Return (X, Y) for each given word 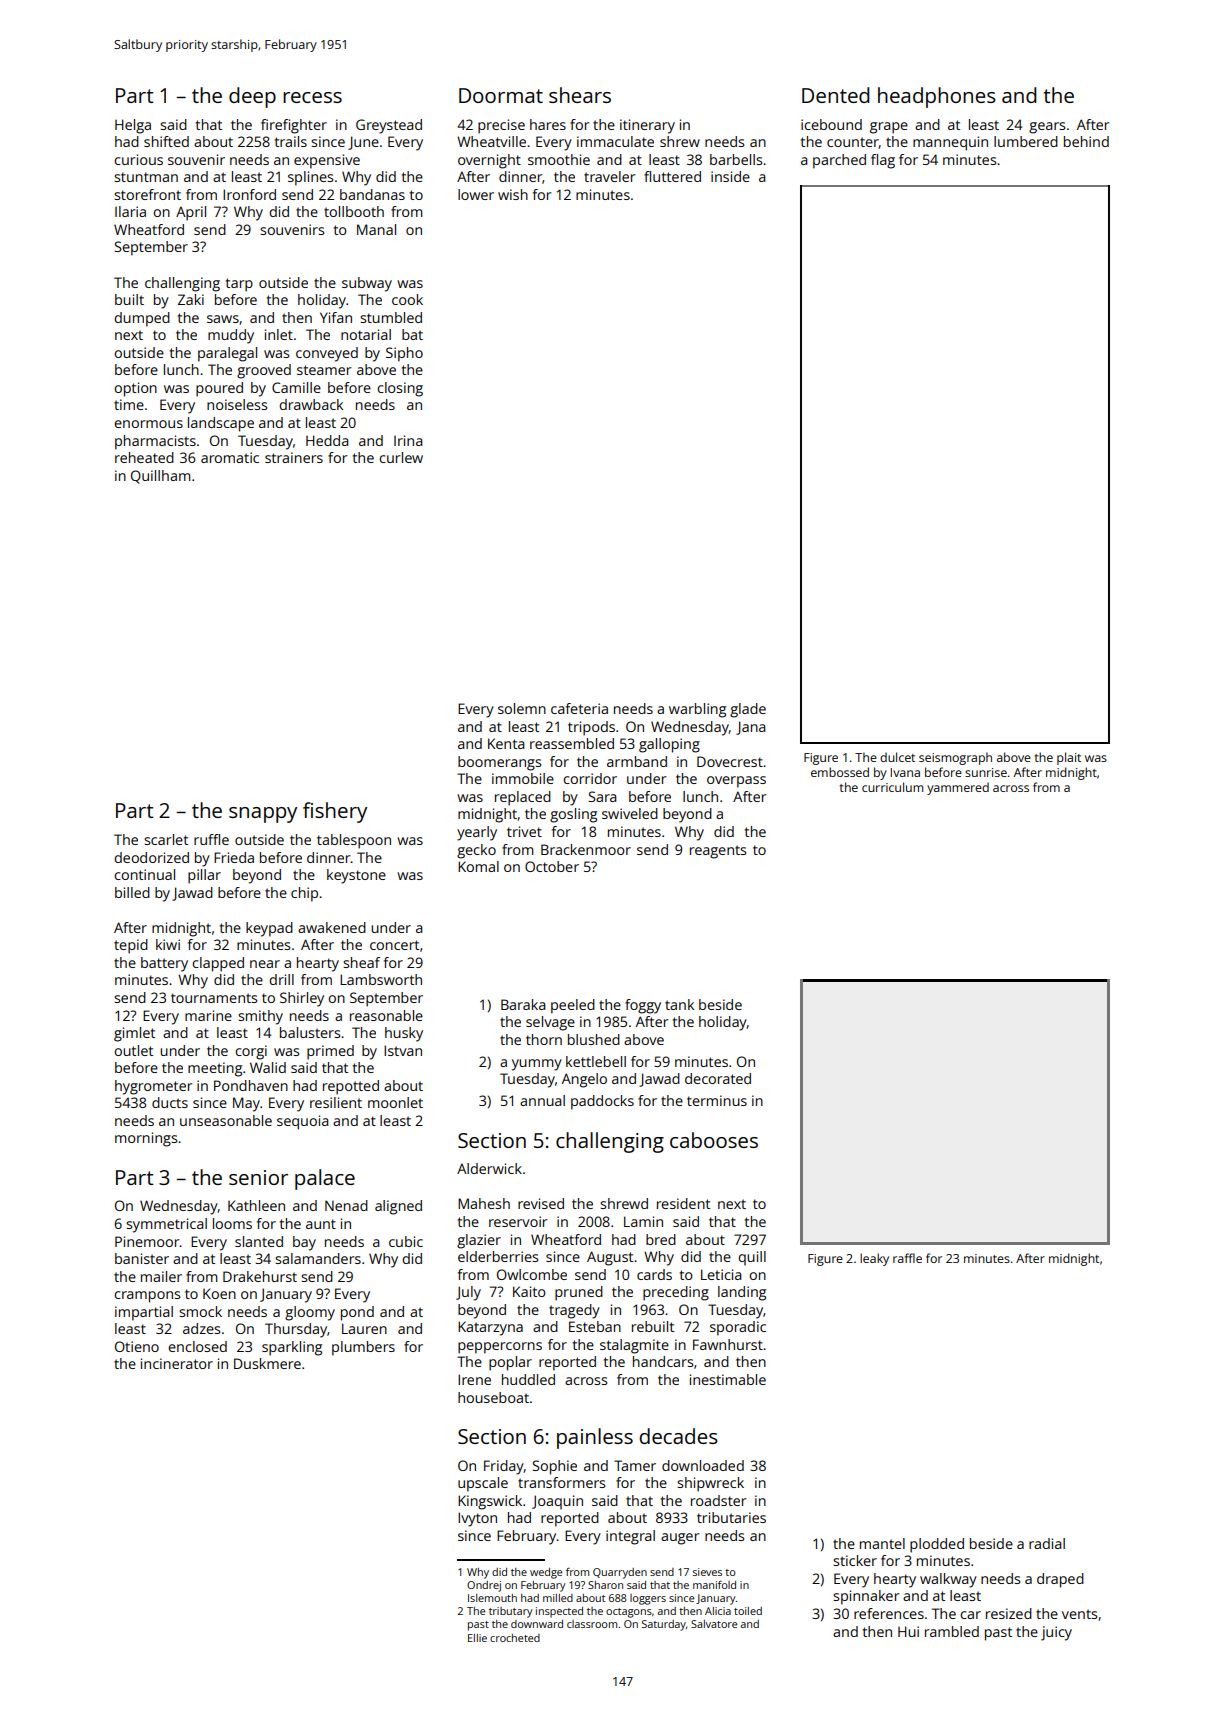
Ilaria (130, 211)
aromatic (230, 457)
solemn (522, 708)
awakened (332, 927)
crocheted (515, 1638)
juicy (1056, 1633)
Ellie (477, 1638)
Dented (836, 95)
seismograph (955, 758)
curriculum (892, 787)
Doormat (501, 95)
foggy (643, 1006)
